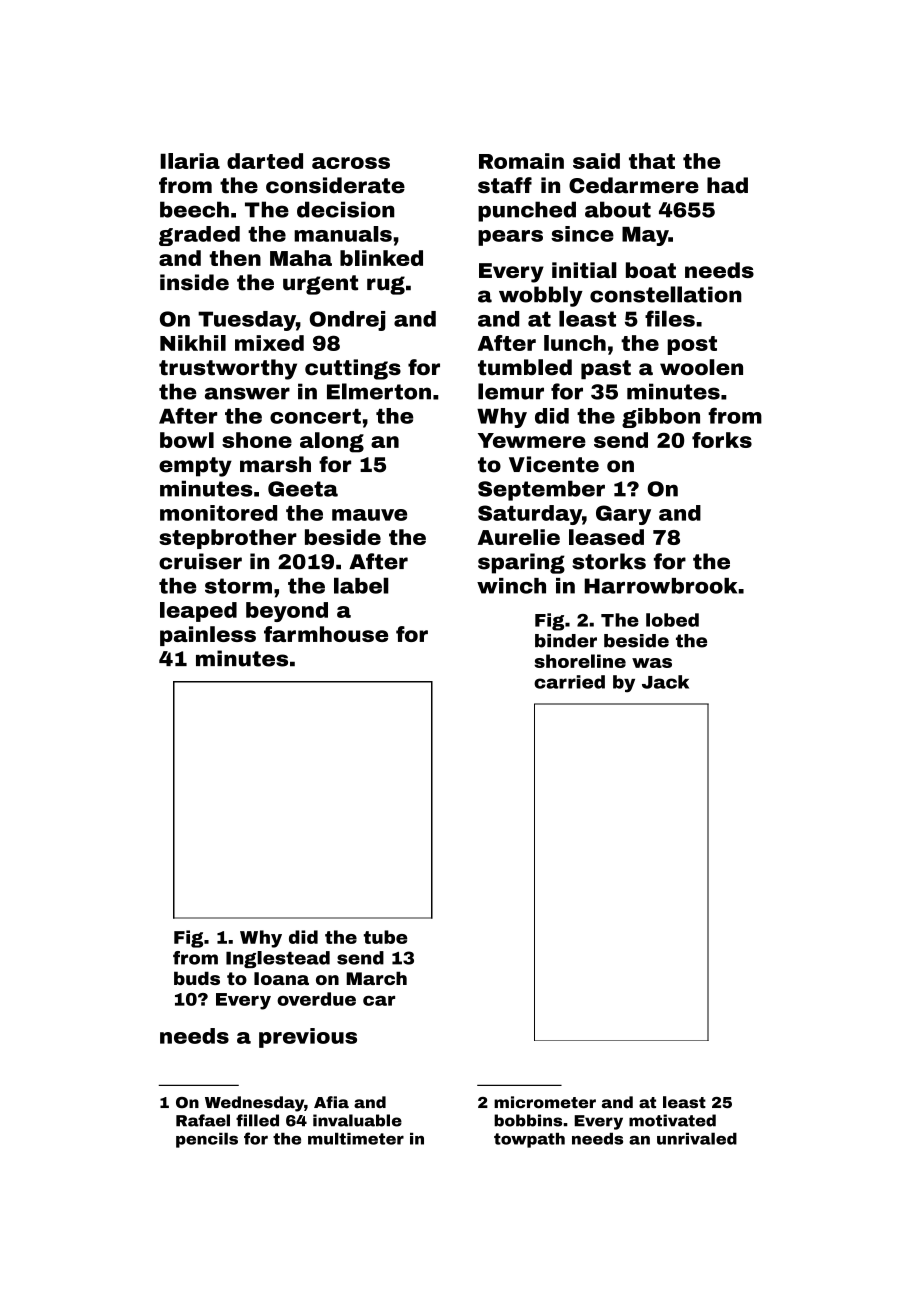 The height and width of the screenshot is (1311, 924). I want to click on Jack, so click(665, 682).
